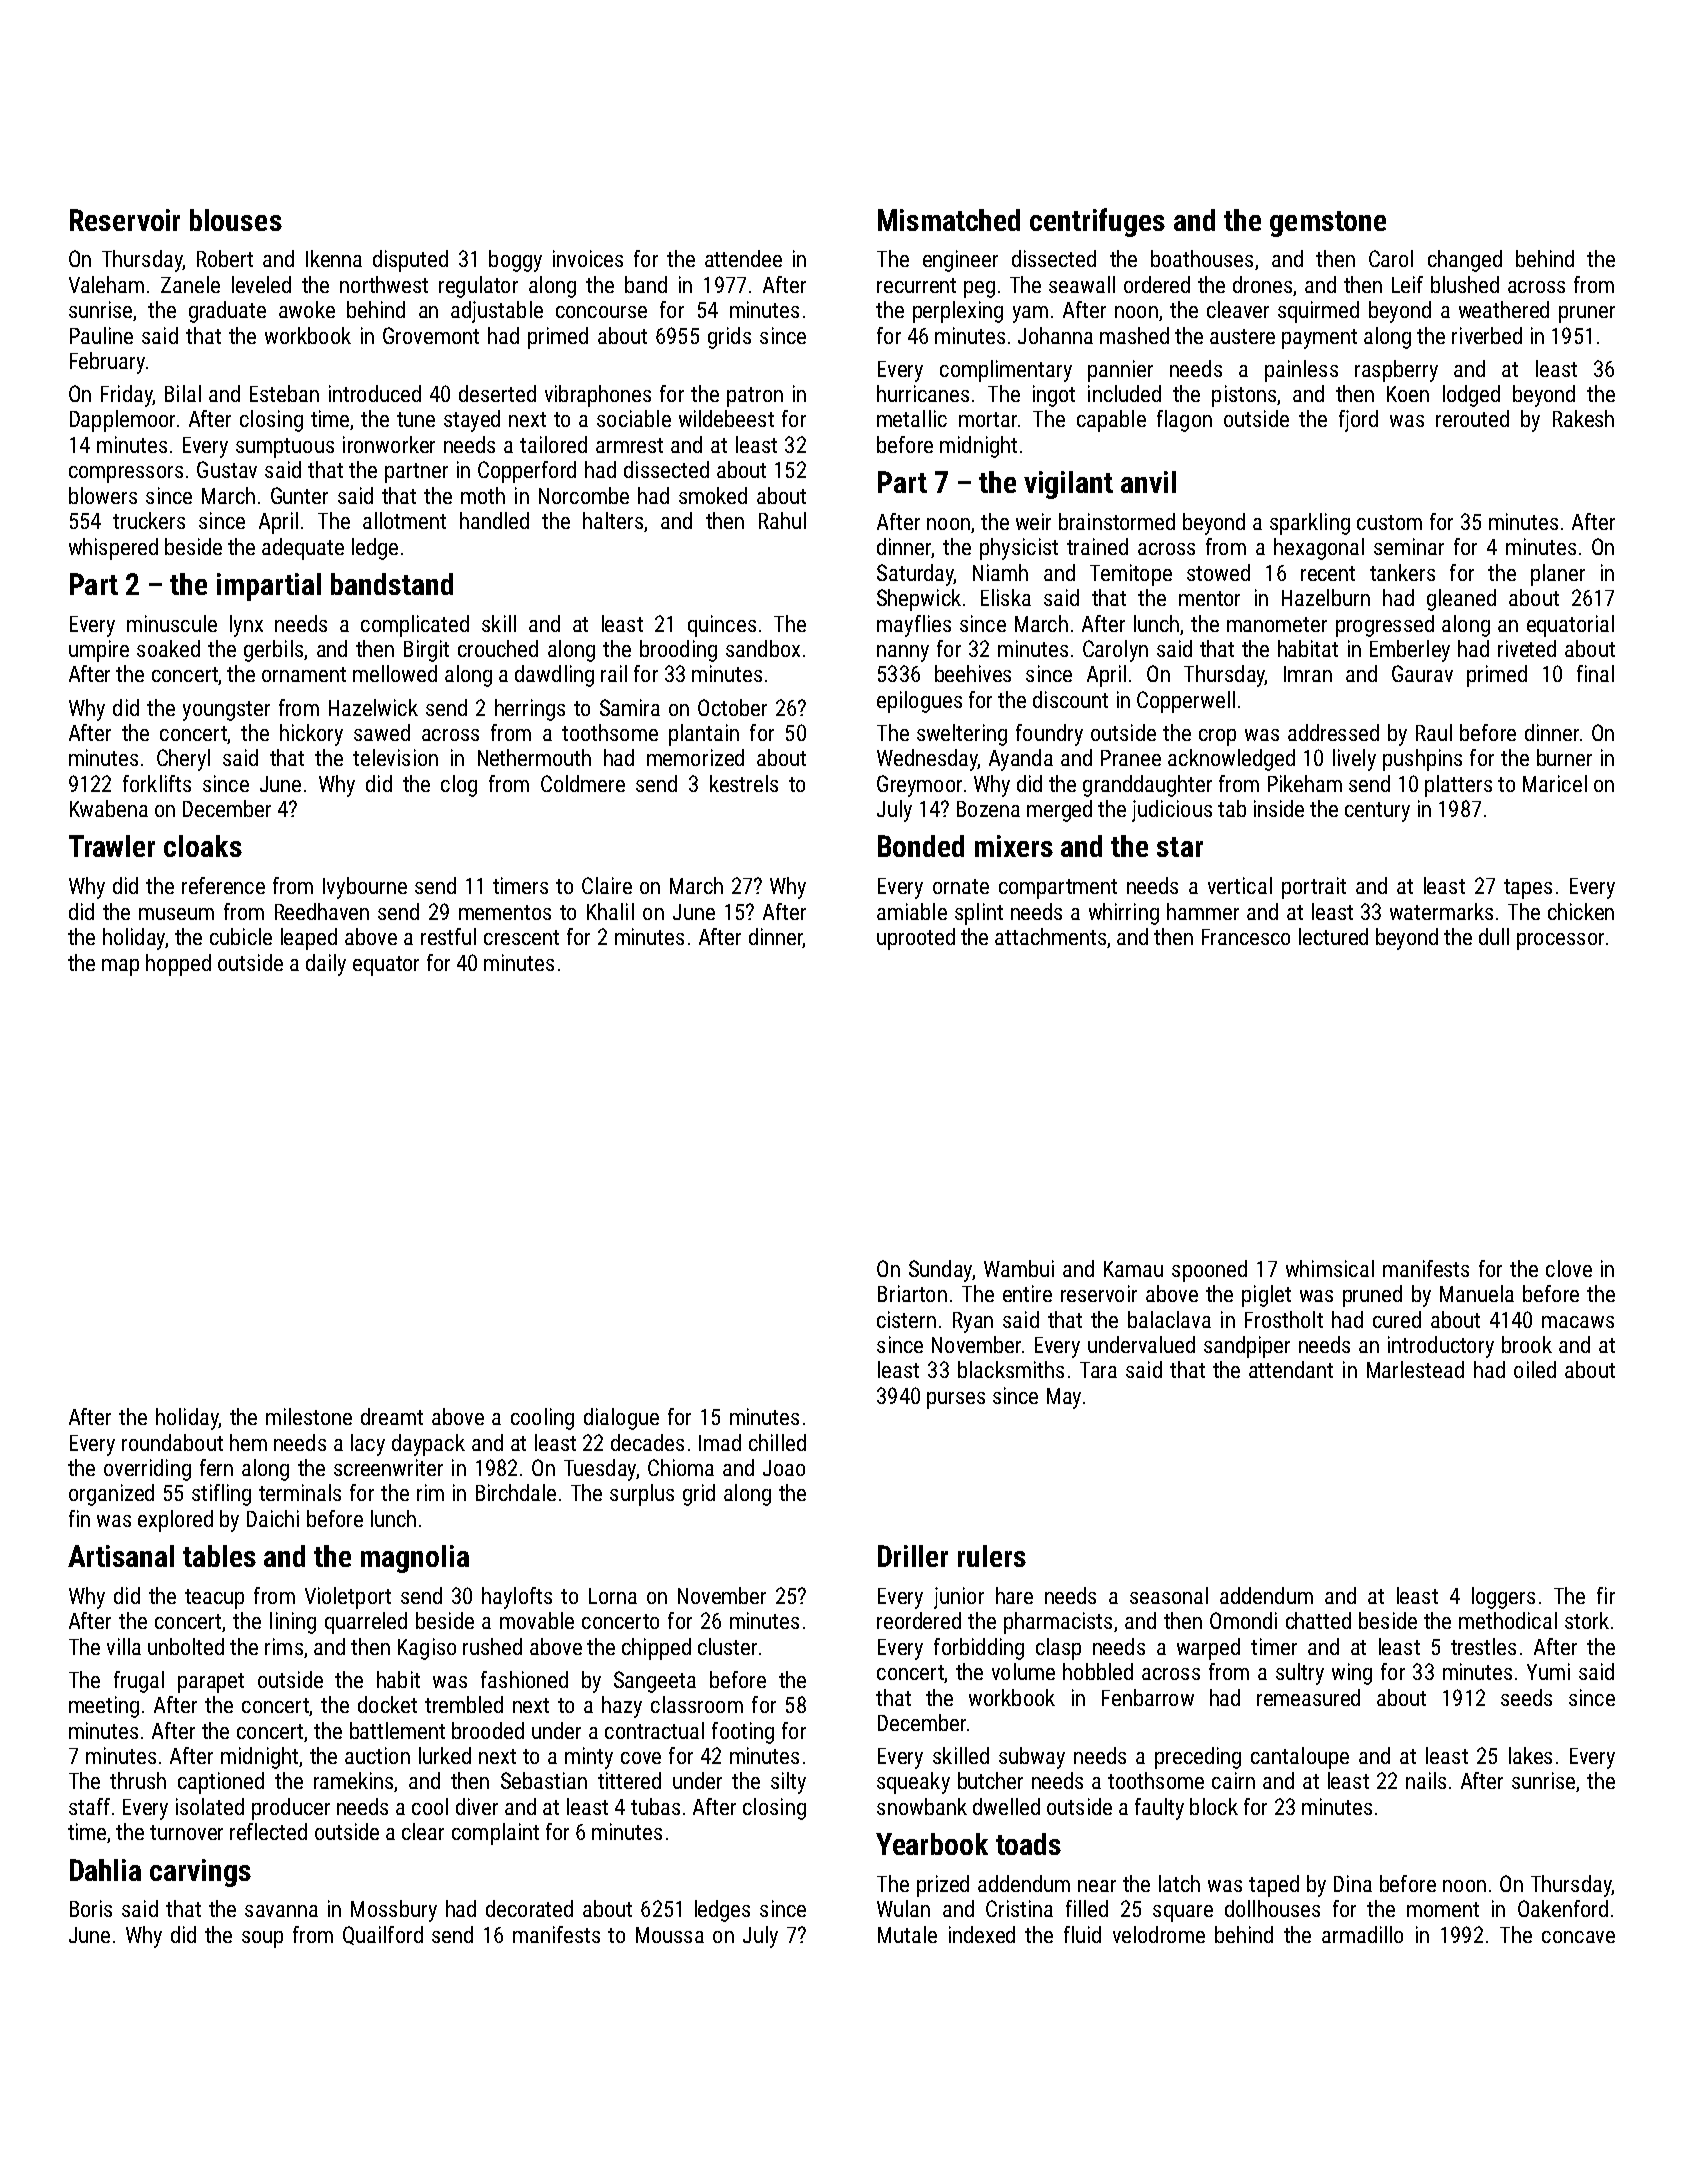  What do you see at coordinates (1097, 222) in the screenshot?
I see `centrifuges` at bounding box center [1097, 222].
